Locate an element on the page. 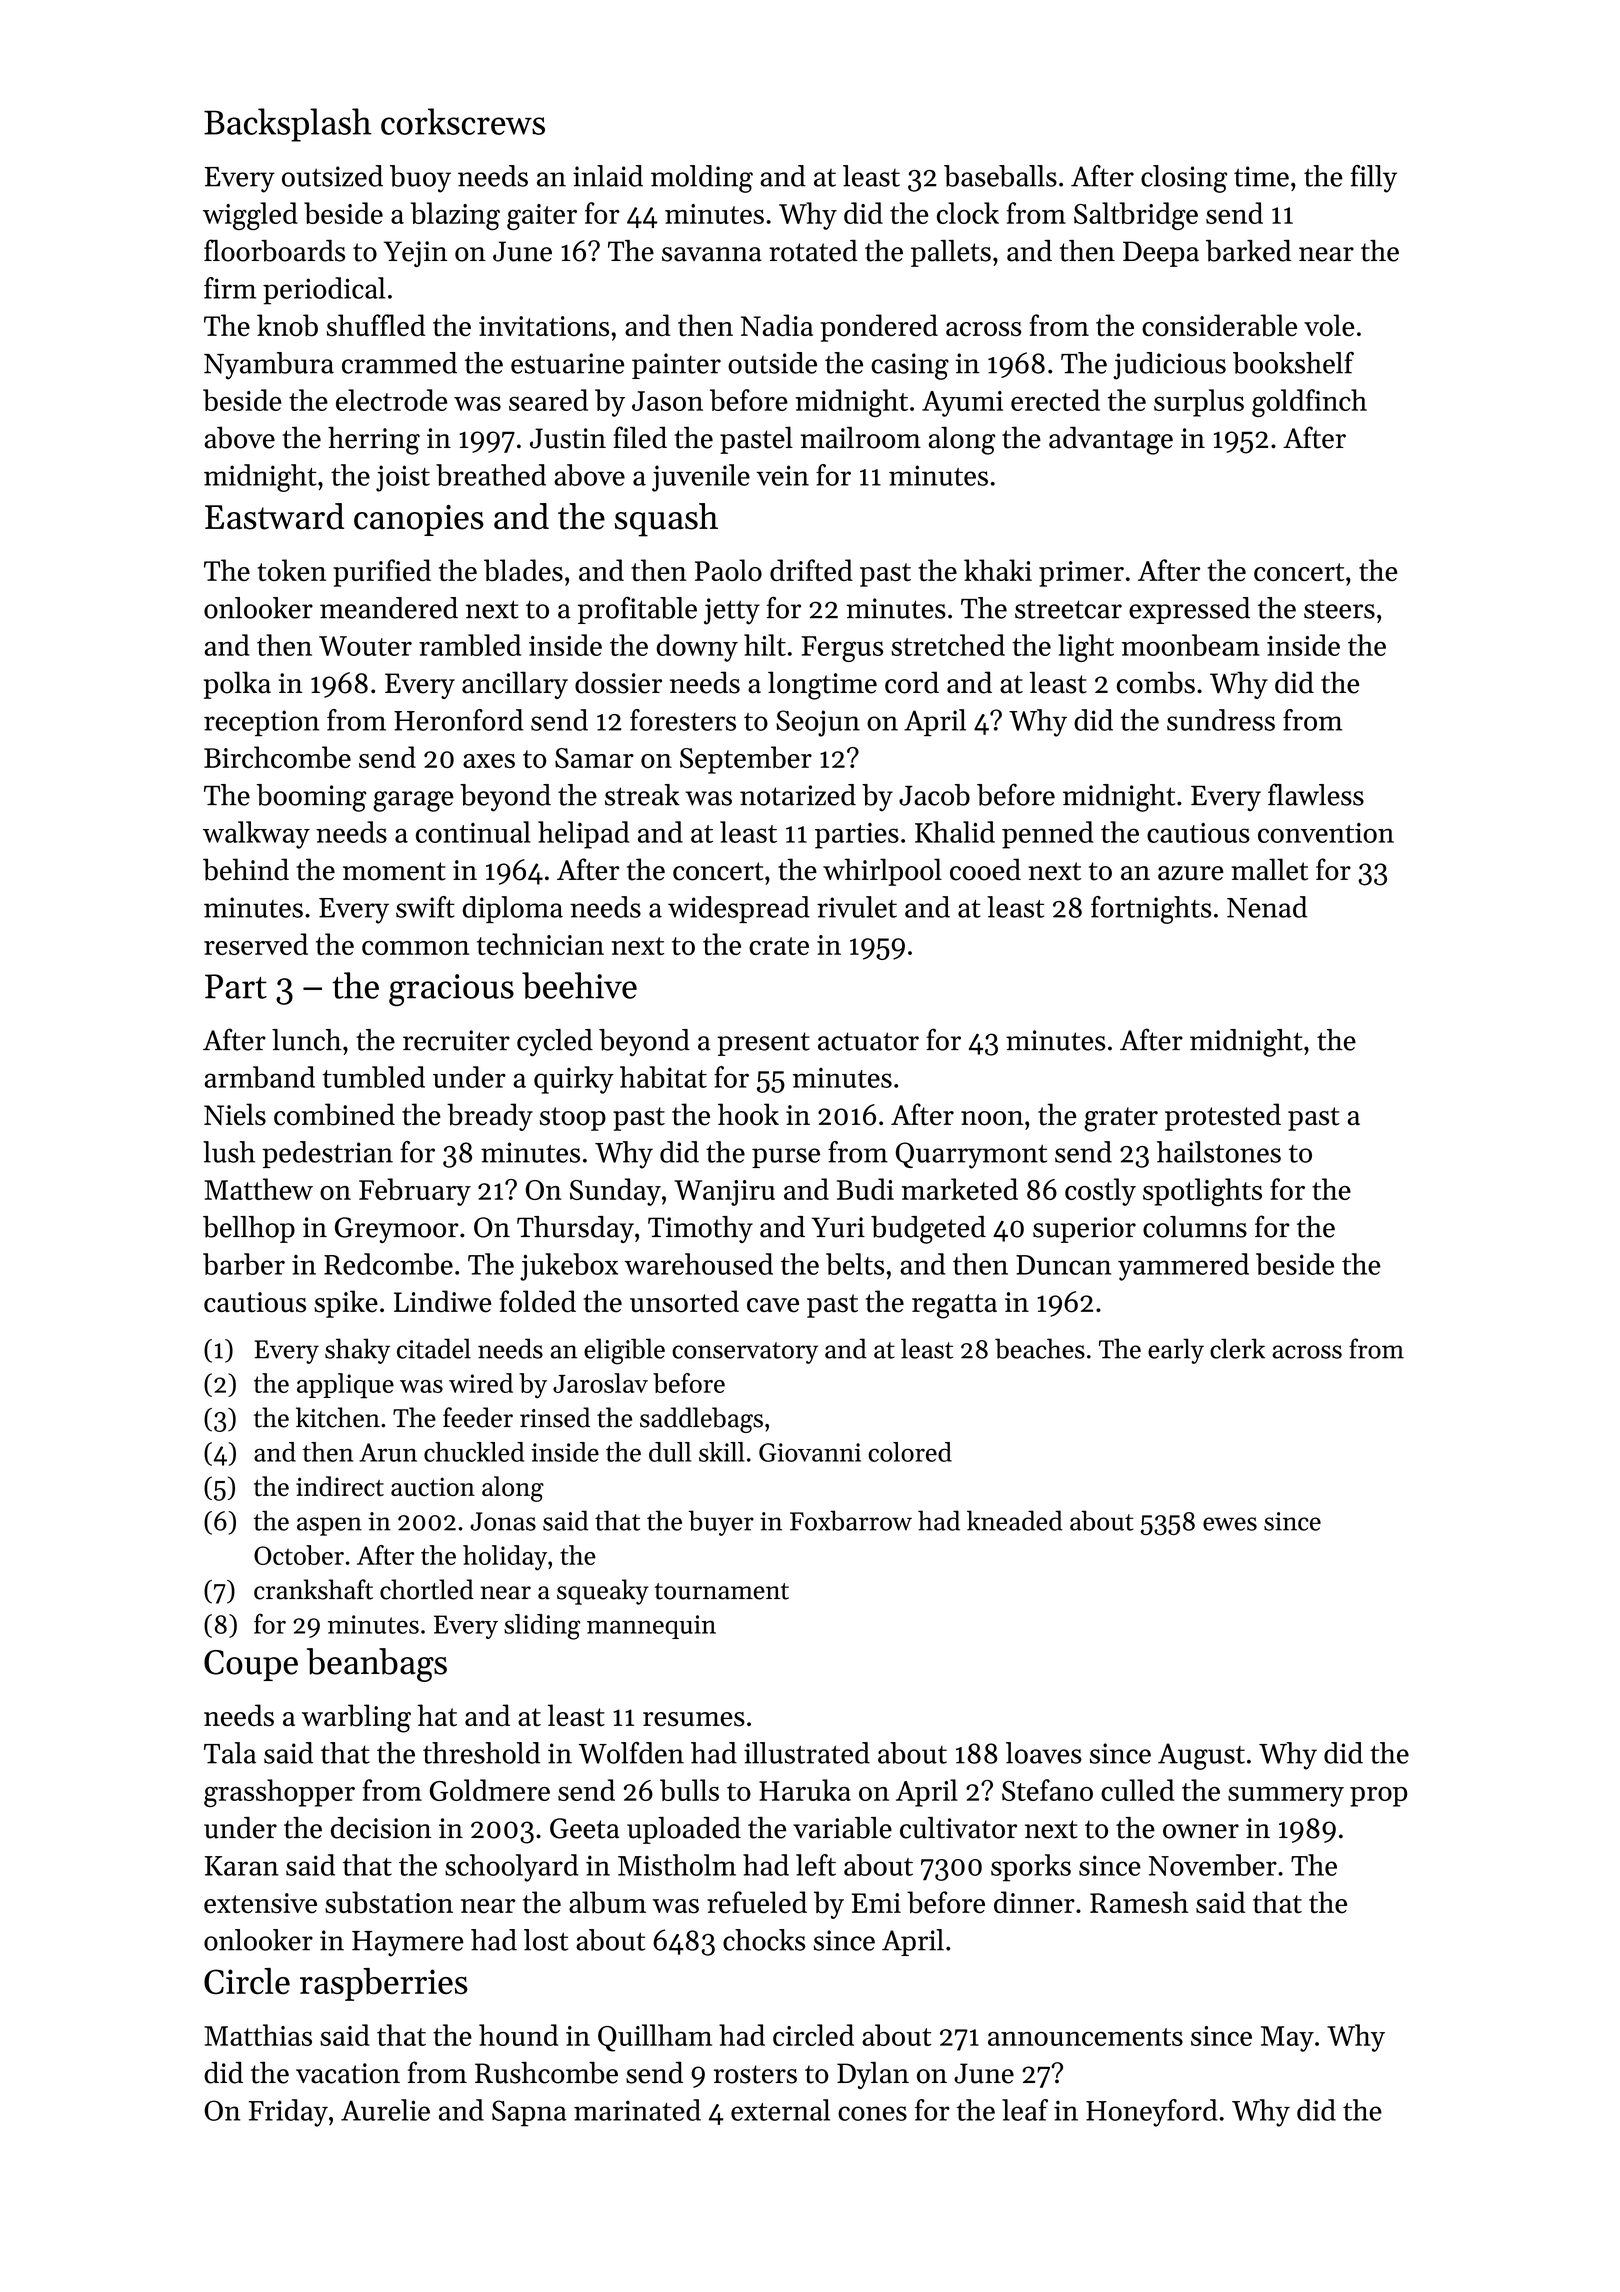  protested is located at coordinates (1223, 1117).
